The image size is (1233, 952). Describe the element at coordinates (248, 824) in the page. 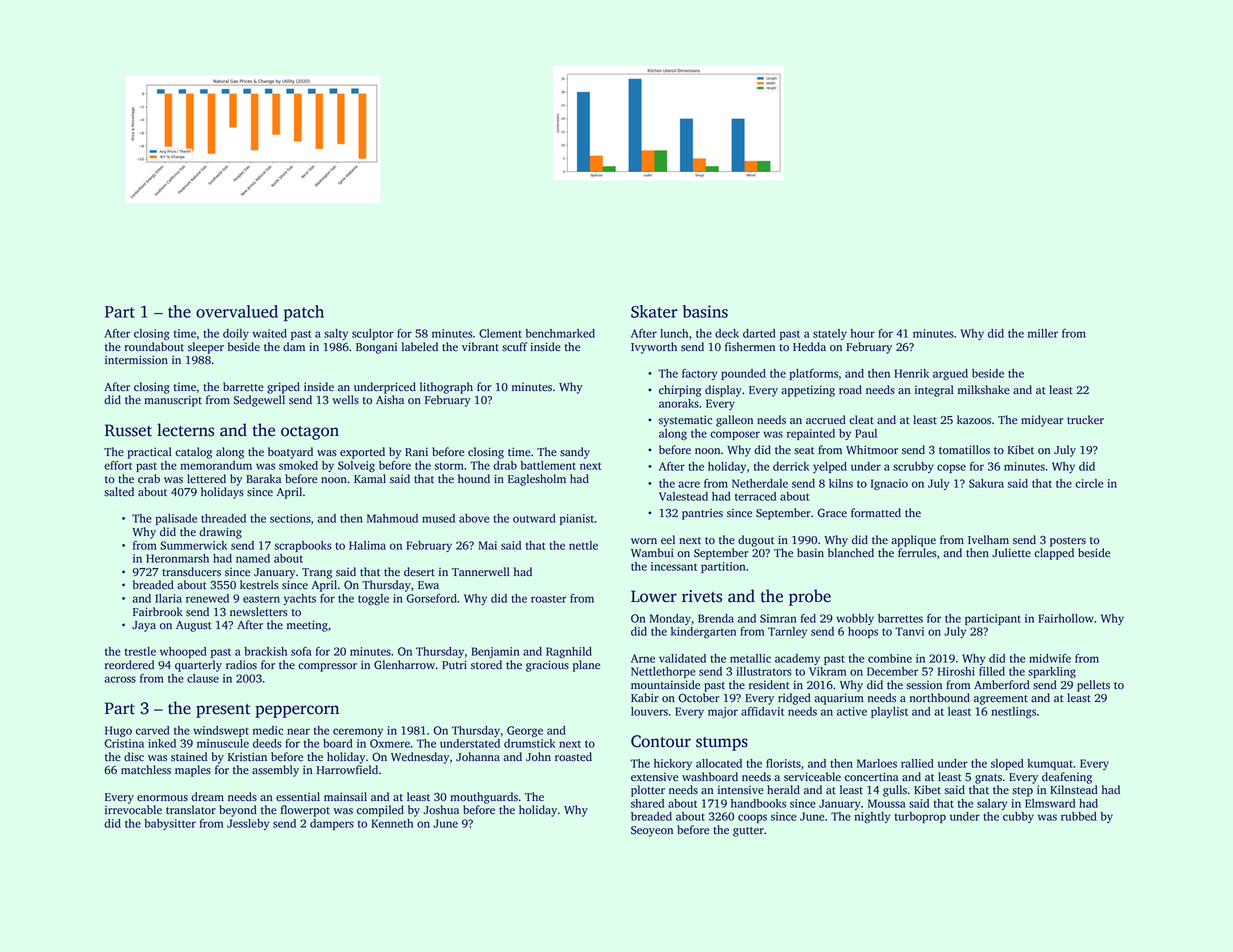

I see `Jessleby` at that location.
